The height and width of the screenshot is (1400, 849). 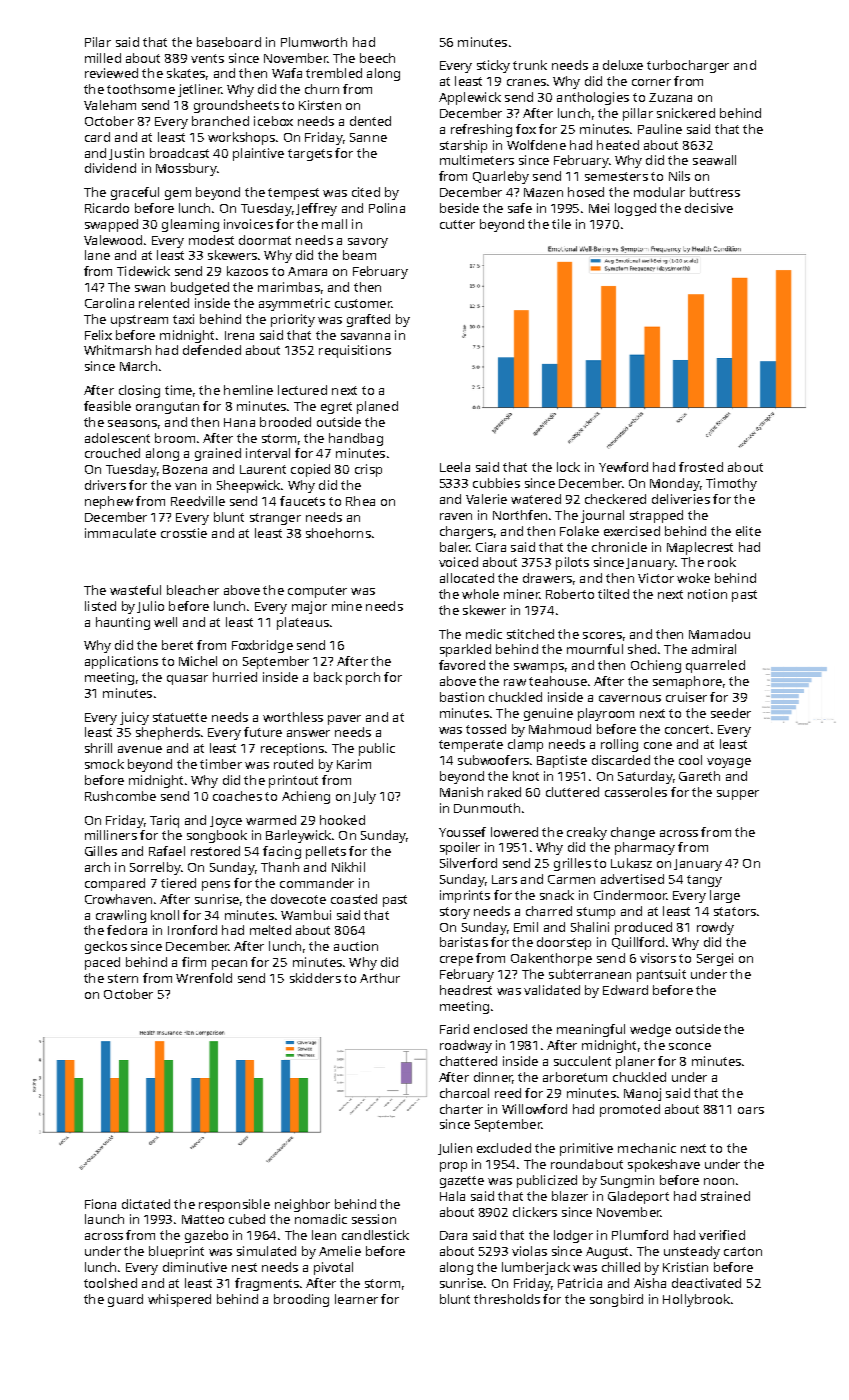 What do you see at coordinates (596, 913) in the screenshot?
I see `stump` at bounding box center [596, 913].
